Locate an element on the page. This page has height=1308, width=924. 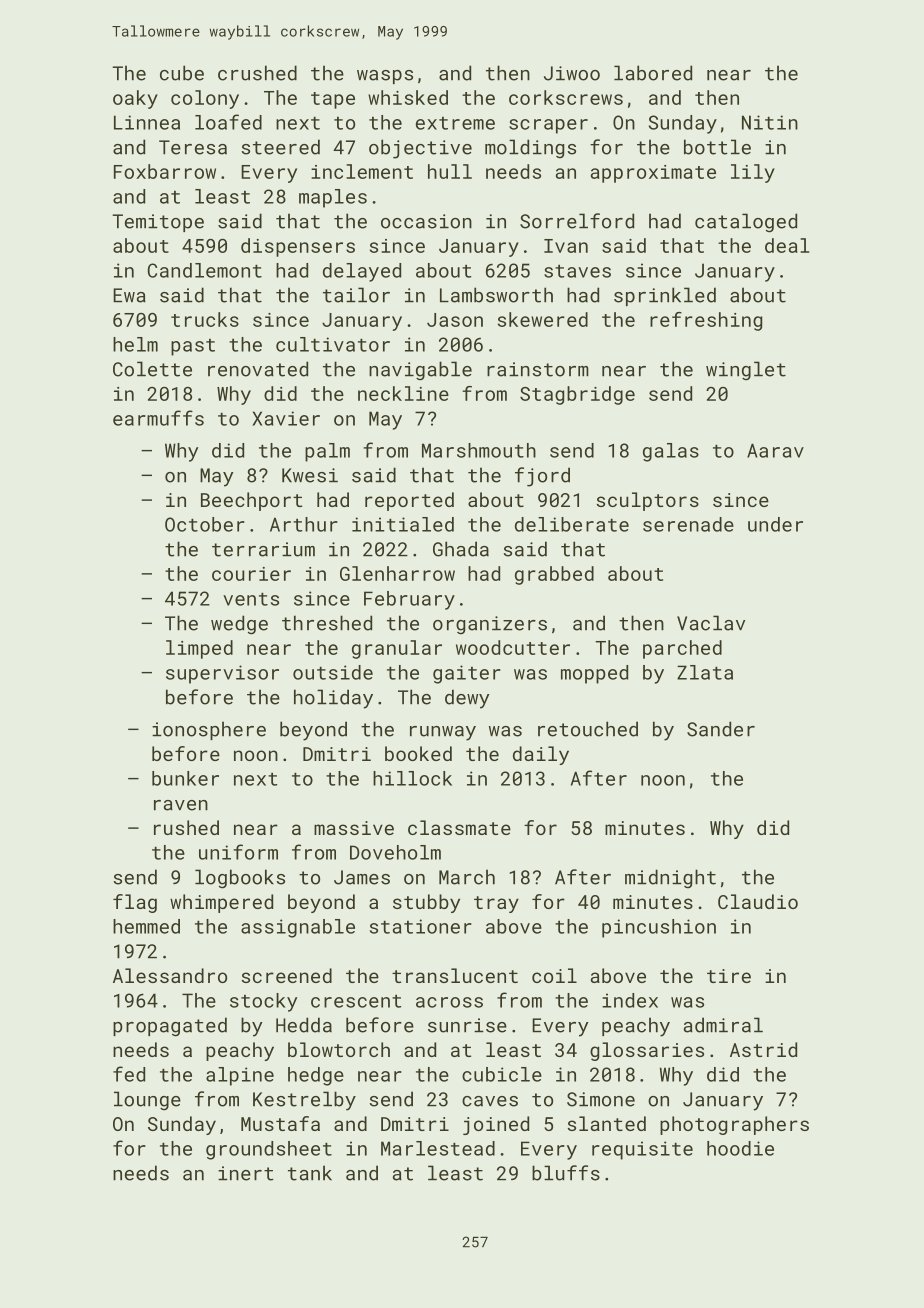
tank is located at coordinates (310, 1173).
